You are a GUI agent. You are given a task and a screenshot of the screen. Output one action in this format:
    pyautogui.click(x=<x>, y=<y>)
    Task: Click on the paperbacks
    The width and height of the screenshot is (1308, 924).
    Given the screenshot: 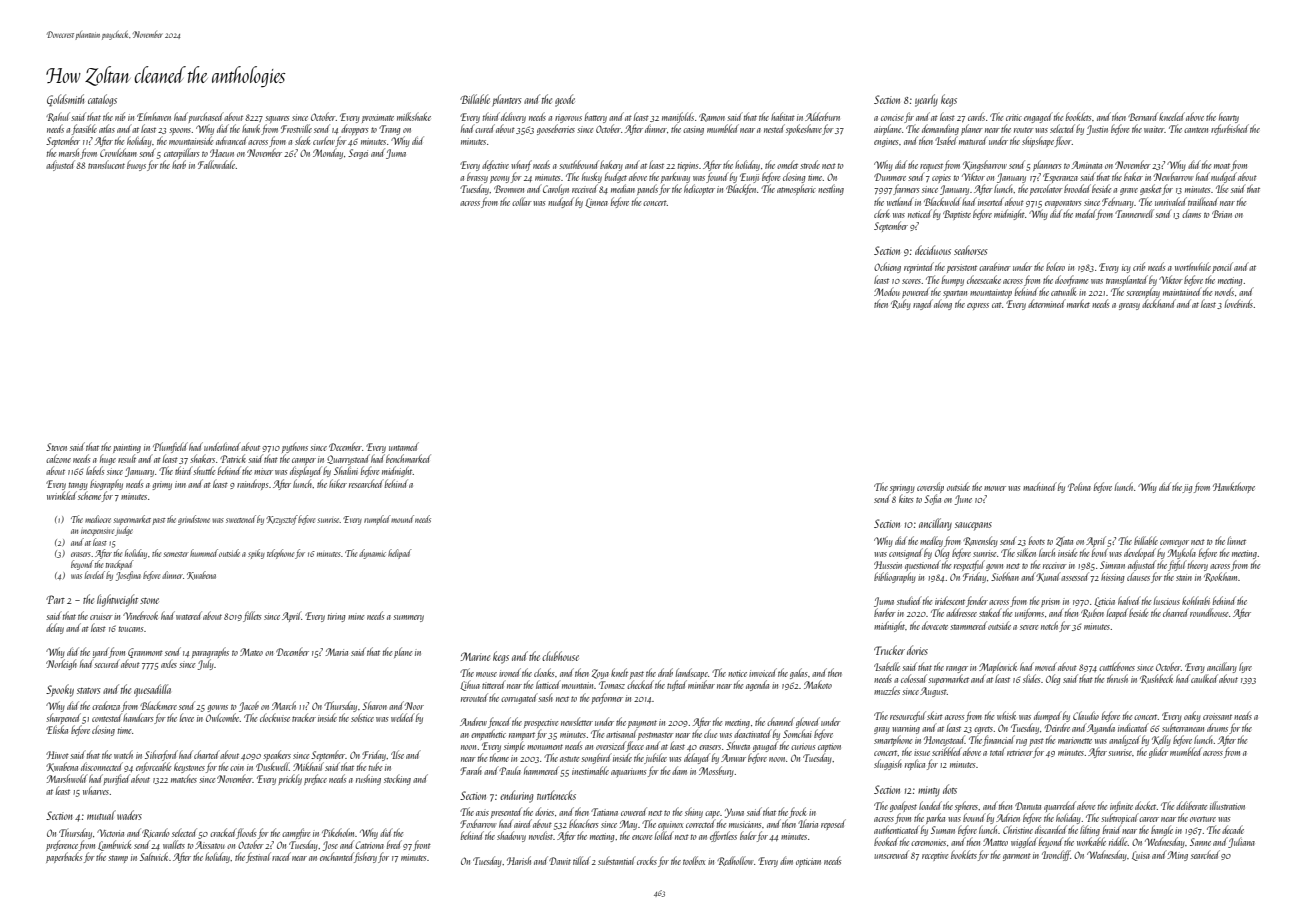 What is the action you would take?
    pyautogui.click(x=64, y=857)
